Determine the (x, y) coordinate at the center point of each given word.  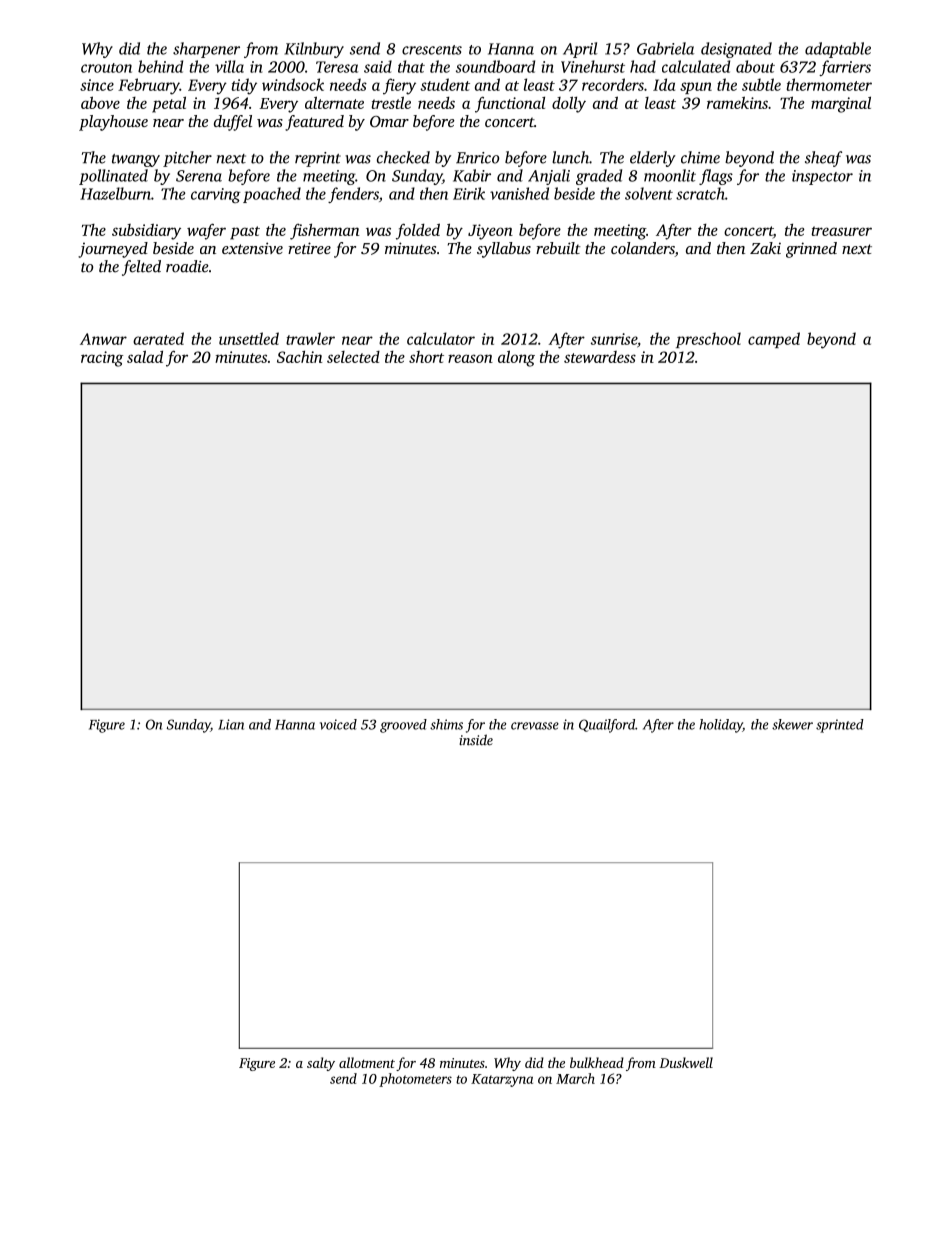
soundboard (495, 66)
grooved (403, 726)
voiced (338, 724)
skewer (792, 724)
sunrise (614, 339)
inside (476, 740)
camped (774, 340)
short (426, 357)
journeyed (113, 250)
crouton (106, 68)
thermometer (829, 84)
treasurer (841, 231)
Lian (231, 724)
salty (321, 1064)
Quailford (607, 726)
